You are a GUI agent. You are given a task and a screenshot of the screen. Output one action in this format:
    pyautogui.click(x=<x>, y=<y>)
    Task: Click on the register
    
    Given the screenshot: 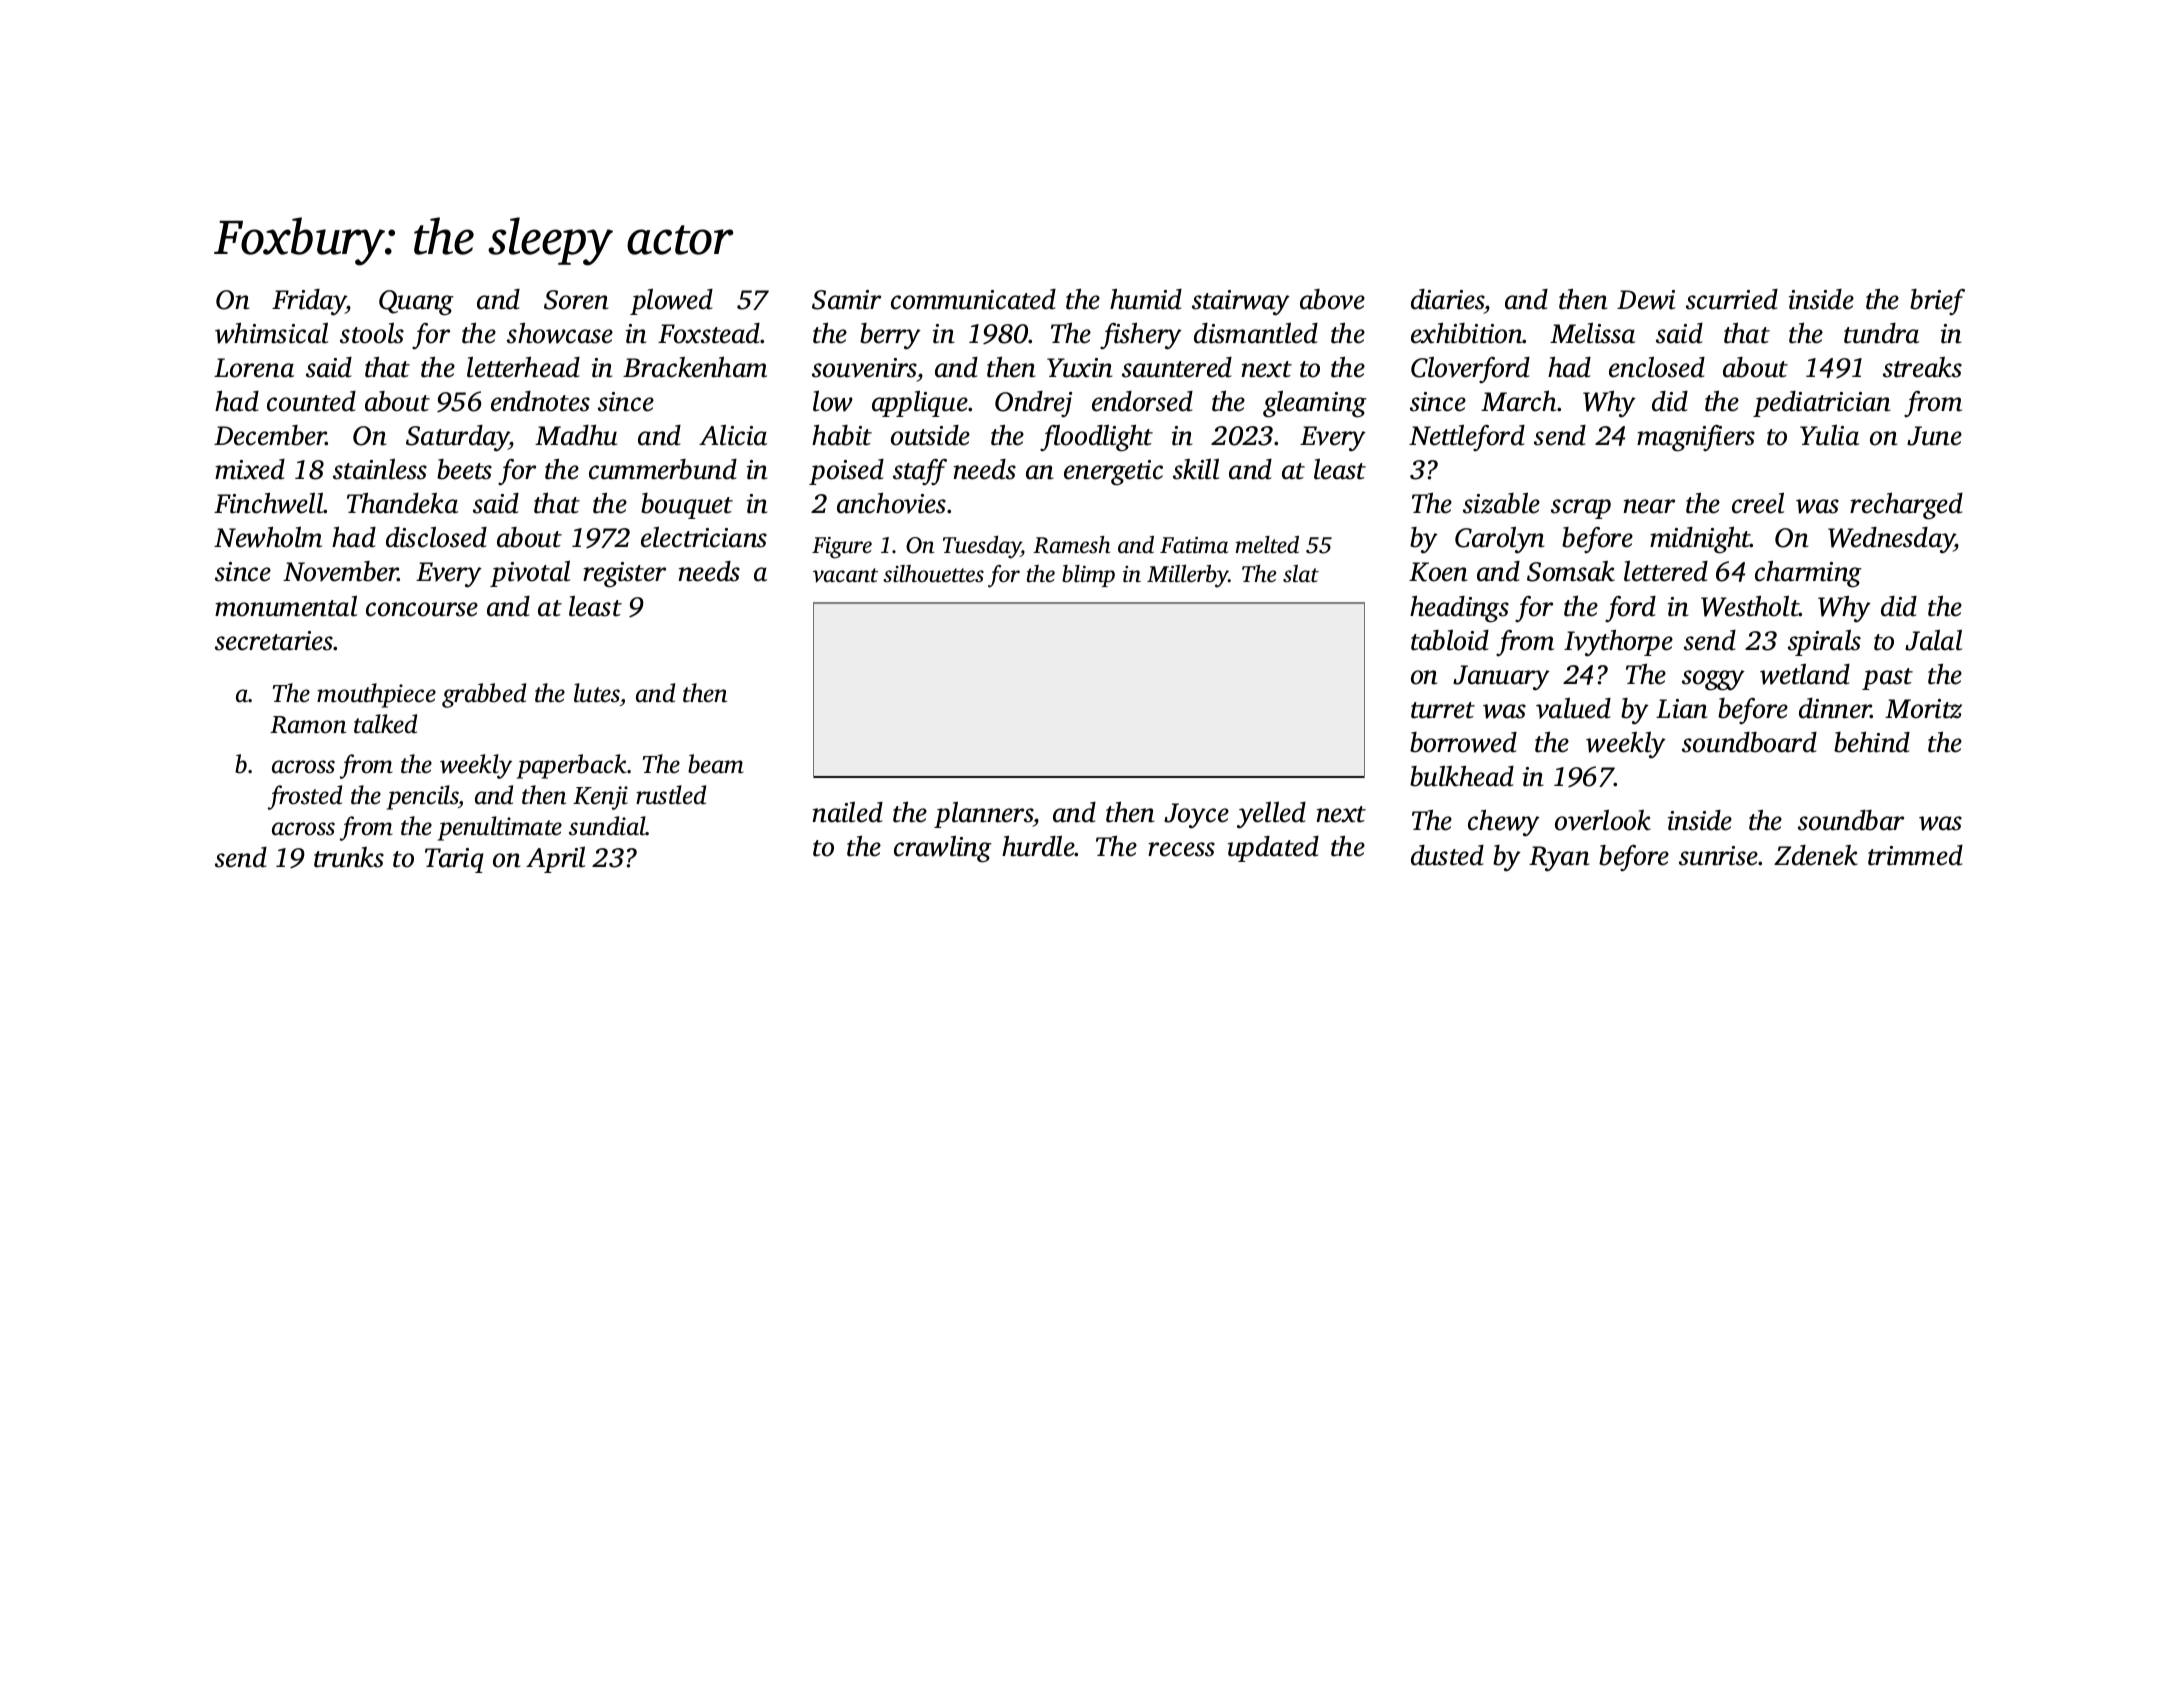 What is the action you would take?
    pyautogui.click(x=624, y=575)
